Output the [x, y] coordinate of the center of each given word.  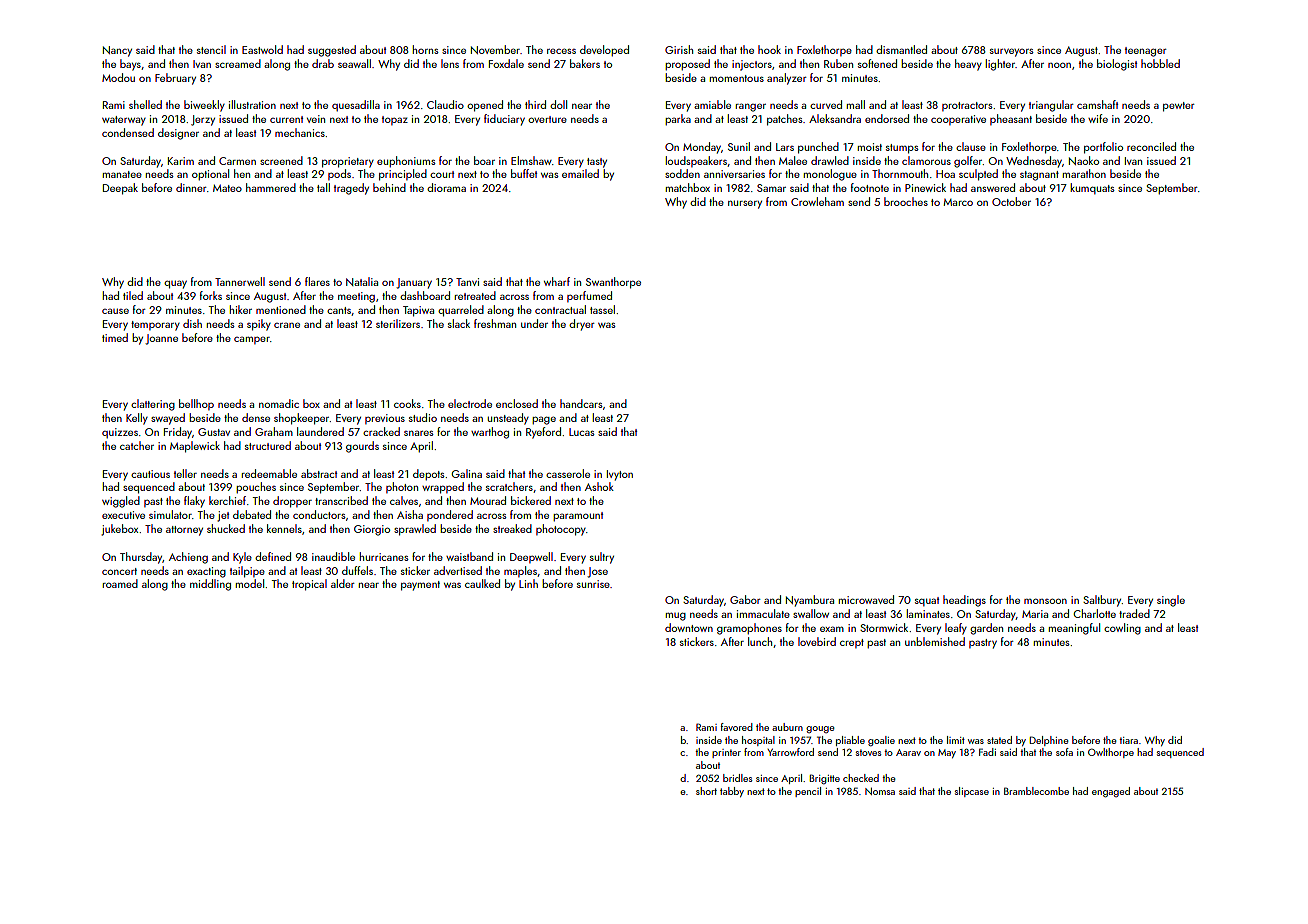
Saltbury [1102, 601]
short [706, 791]
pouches [256, 488]
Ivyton [620, 475]
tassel [602, 309]
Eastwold [262, 49]
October [1011, 201]
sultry [602, 558]
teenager [1146, 52]
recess [561, 51]
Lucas [582, 432]
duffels [357, 570]
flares [317, 281]
